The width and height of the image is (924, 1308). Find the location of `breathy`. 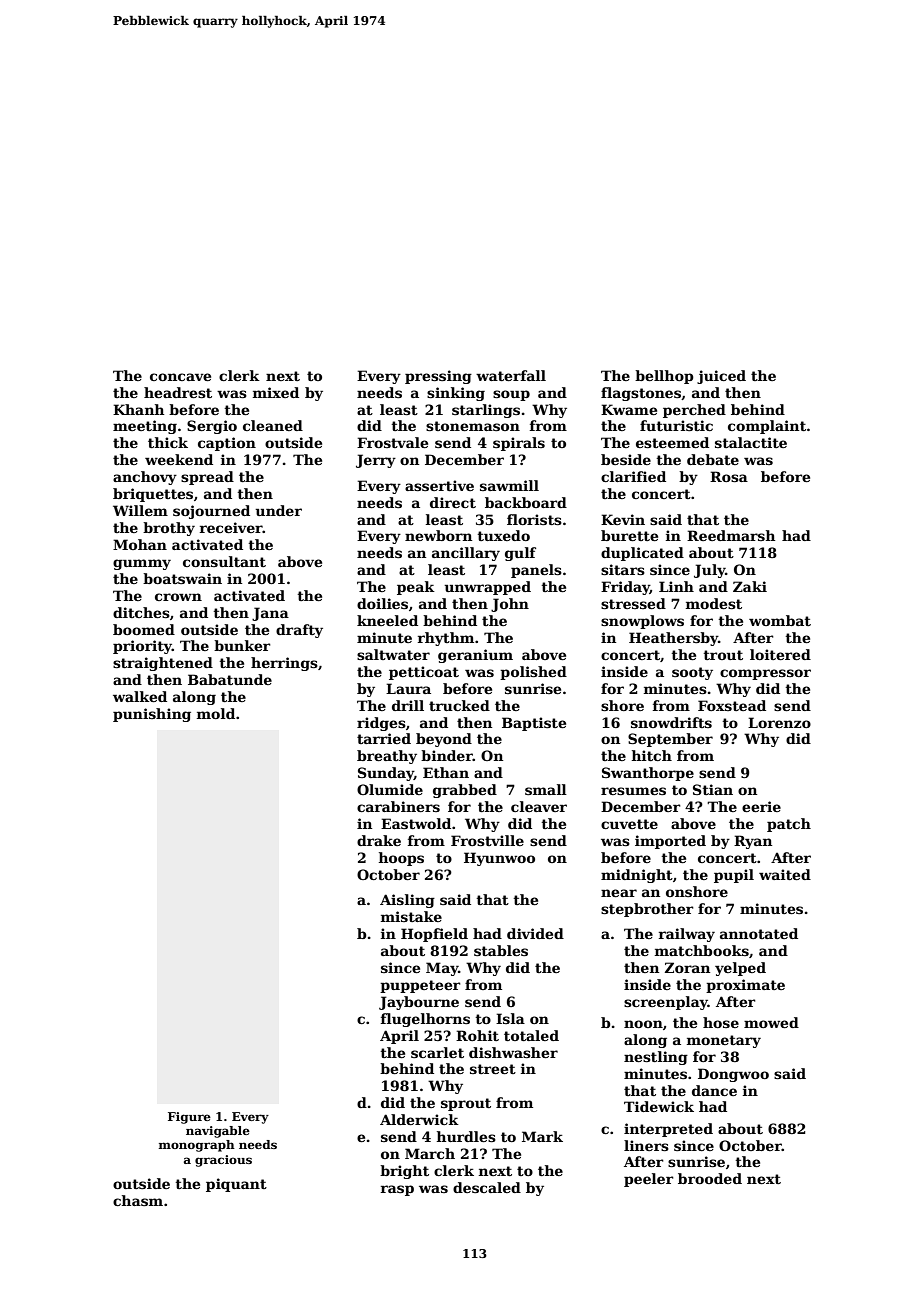

breathy is located at coordinates (387, 757).
